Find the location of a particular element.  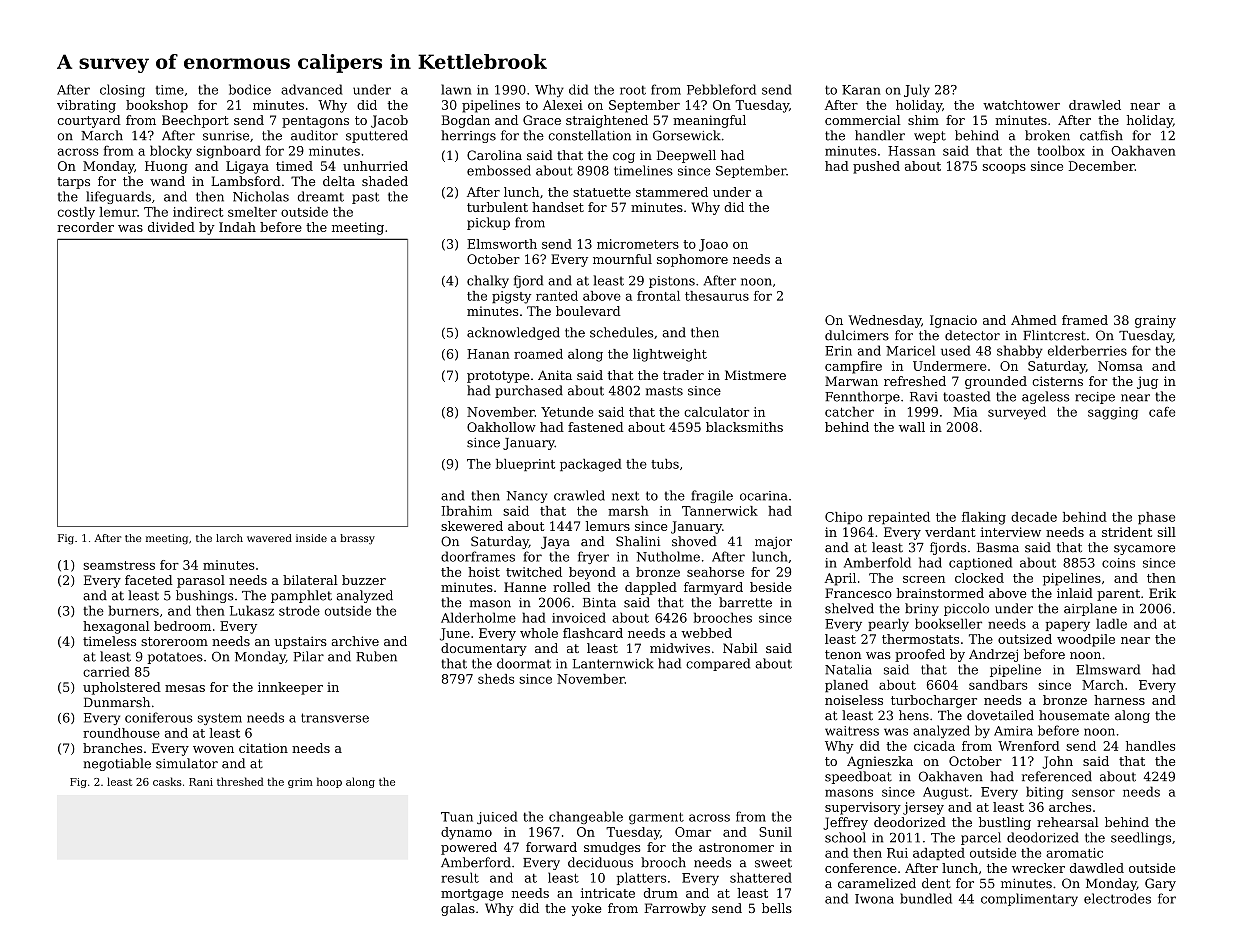

hoop is located at coordinates (329, 782).
